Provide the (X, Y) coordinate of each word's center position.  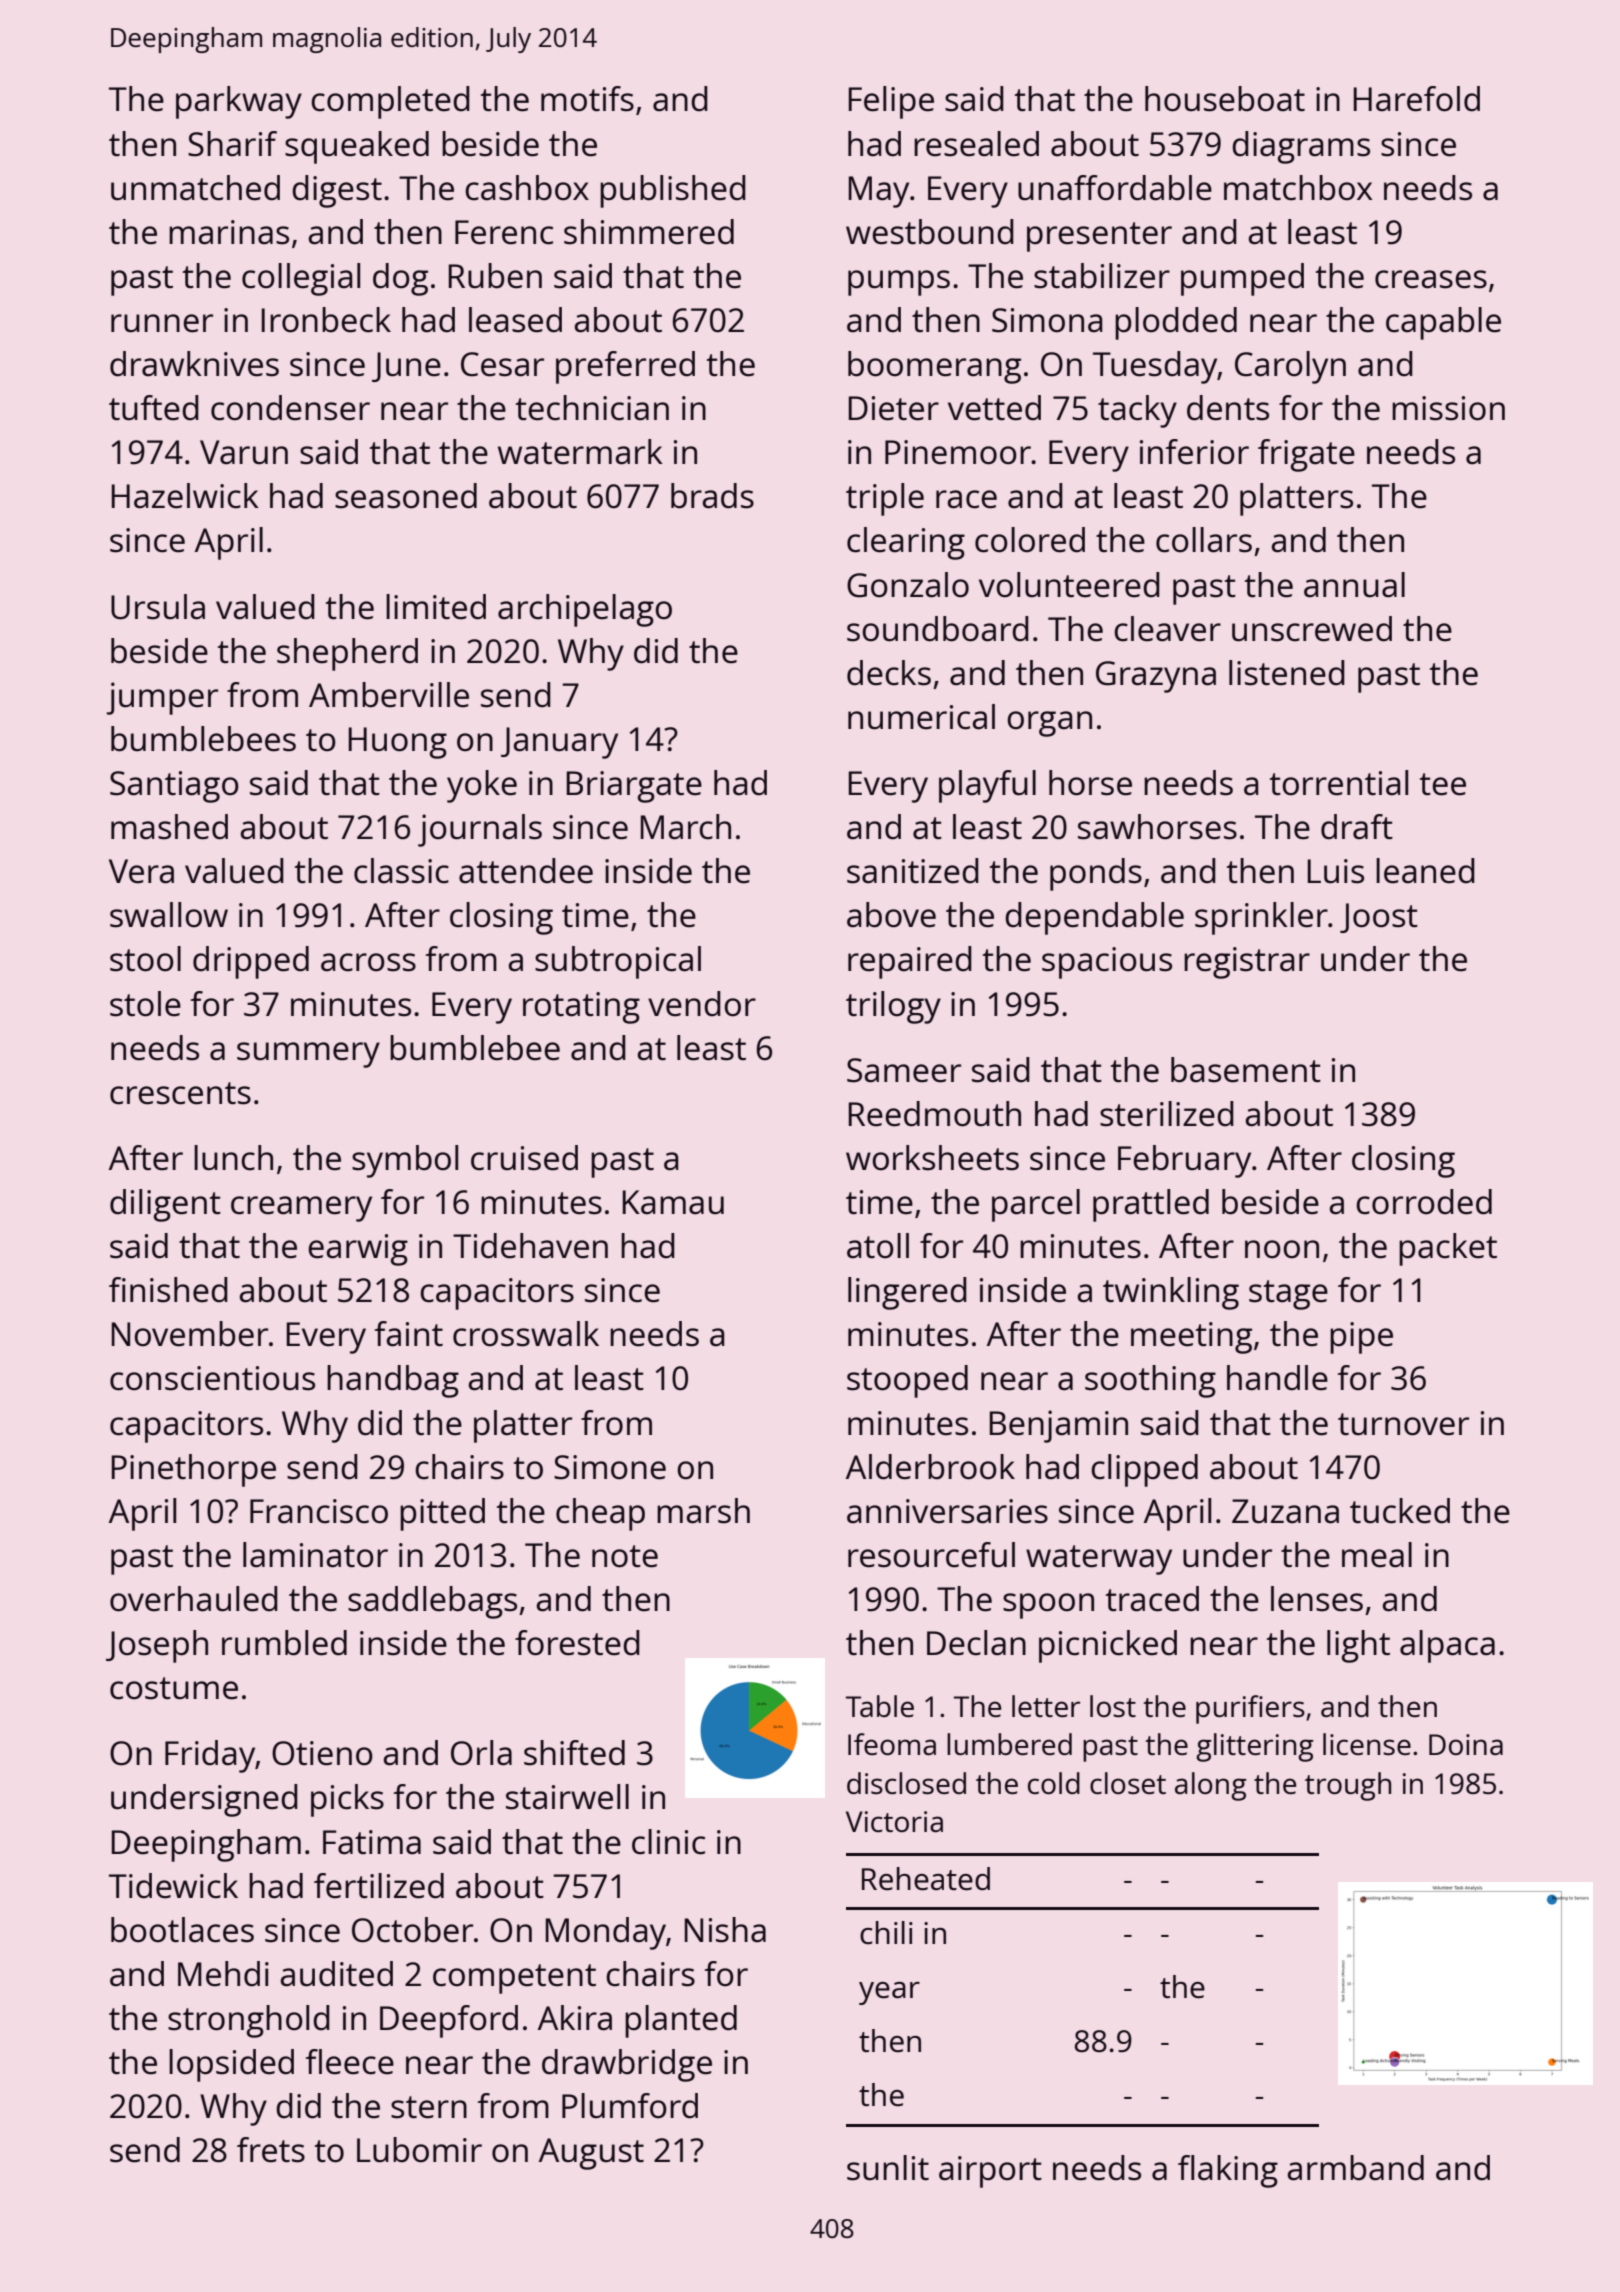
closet (1128, 1783)
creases (1431, 279)
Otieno (322, 1753)
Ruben (495, 276)
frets (271, 2150)
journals (480, 830)
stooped (907, 1381)
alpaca (1447, 1646)
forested (577, 1643)
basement (1246, 1070)
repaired (910, 962)
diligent (165, 1205)
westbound (930, 232)
